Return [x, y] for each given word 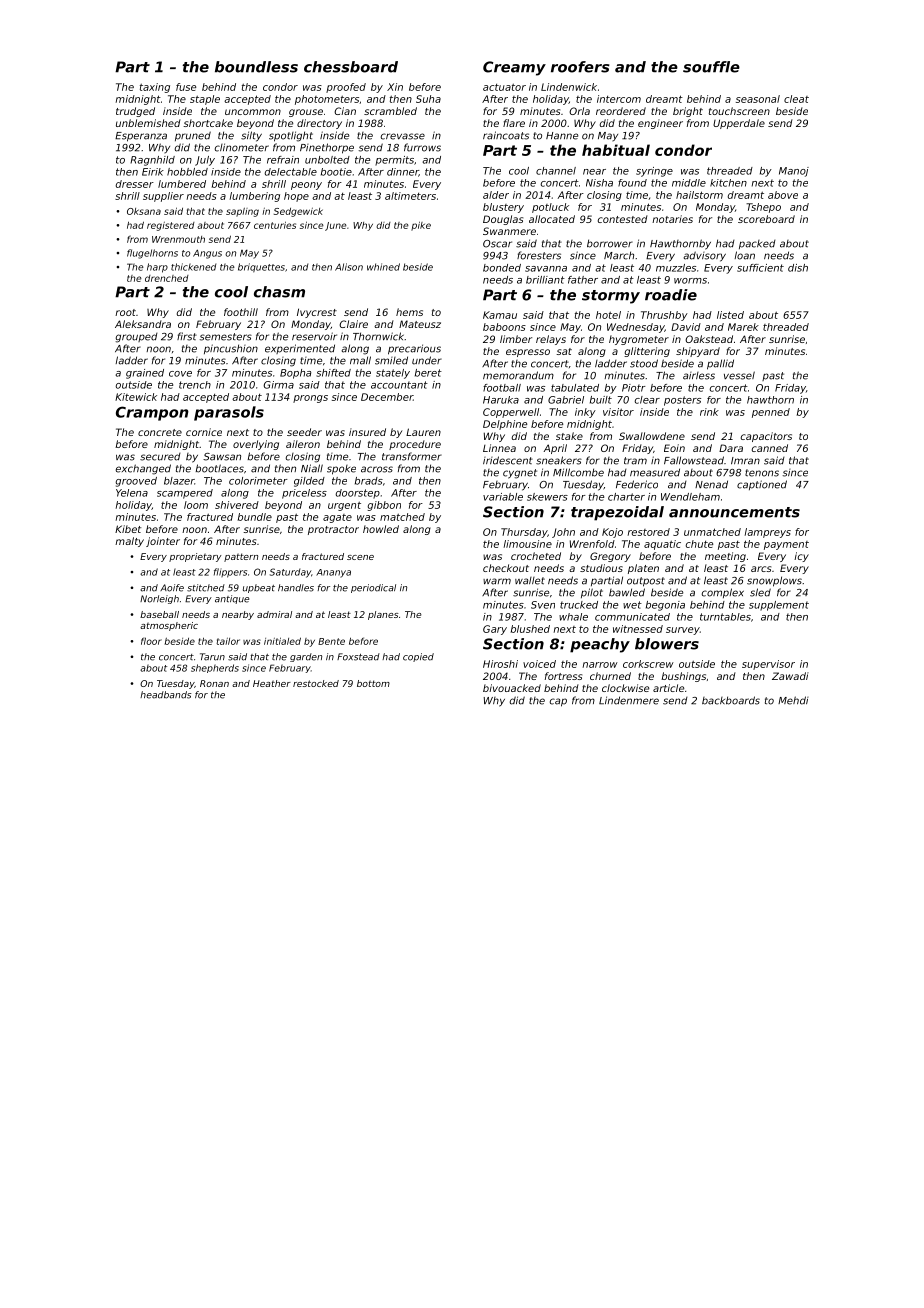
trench [195, 385]
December [387, 397]
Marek [743, 327]
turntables [725, 617]
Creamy [514, 68]
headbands [165, 695]
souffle [711, 67]
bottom [373, 683]
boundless [256, 67]
